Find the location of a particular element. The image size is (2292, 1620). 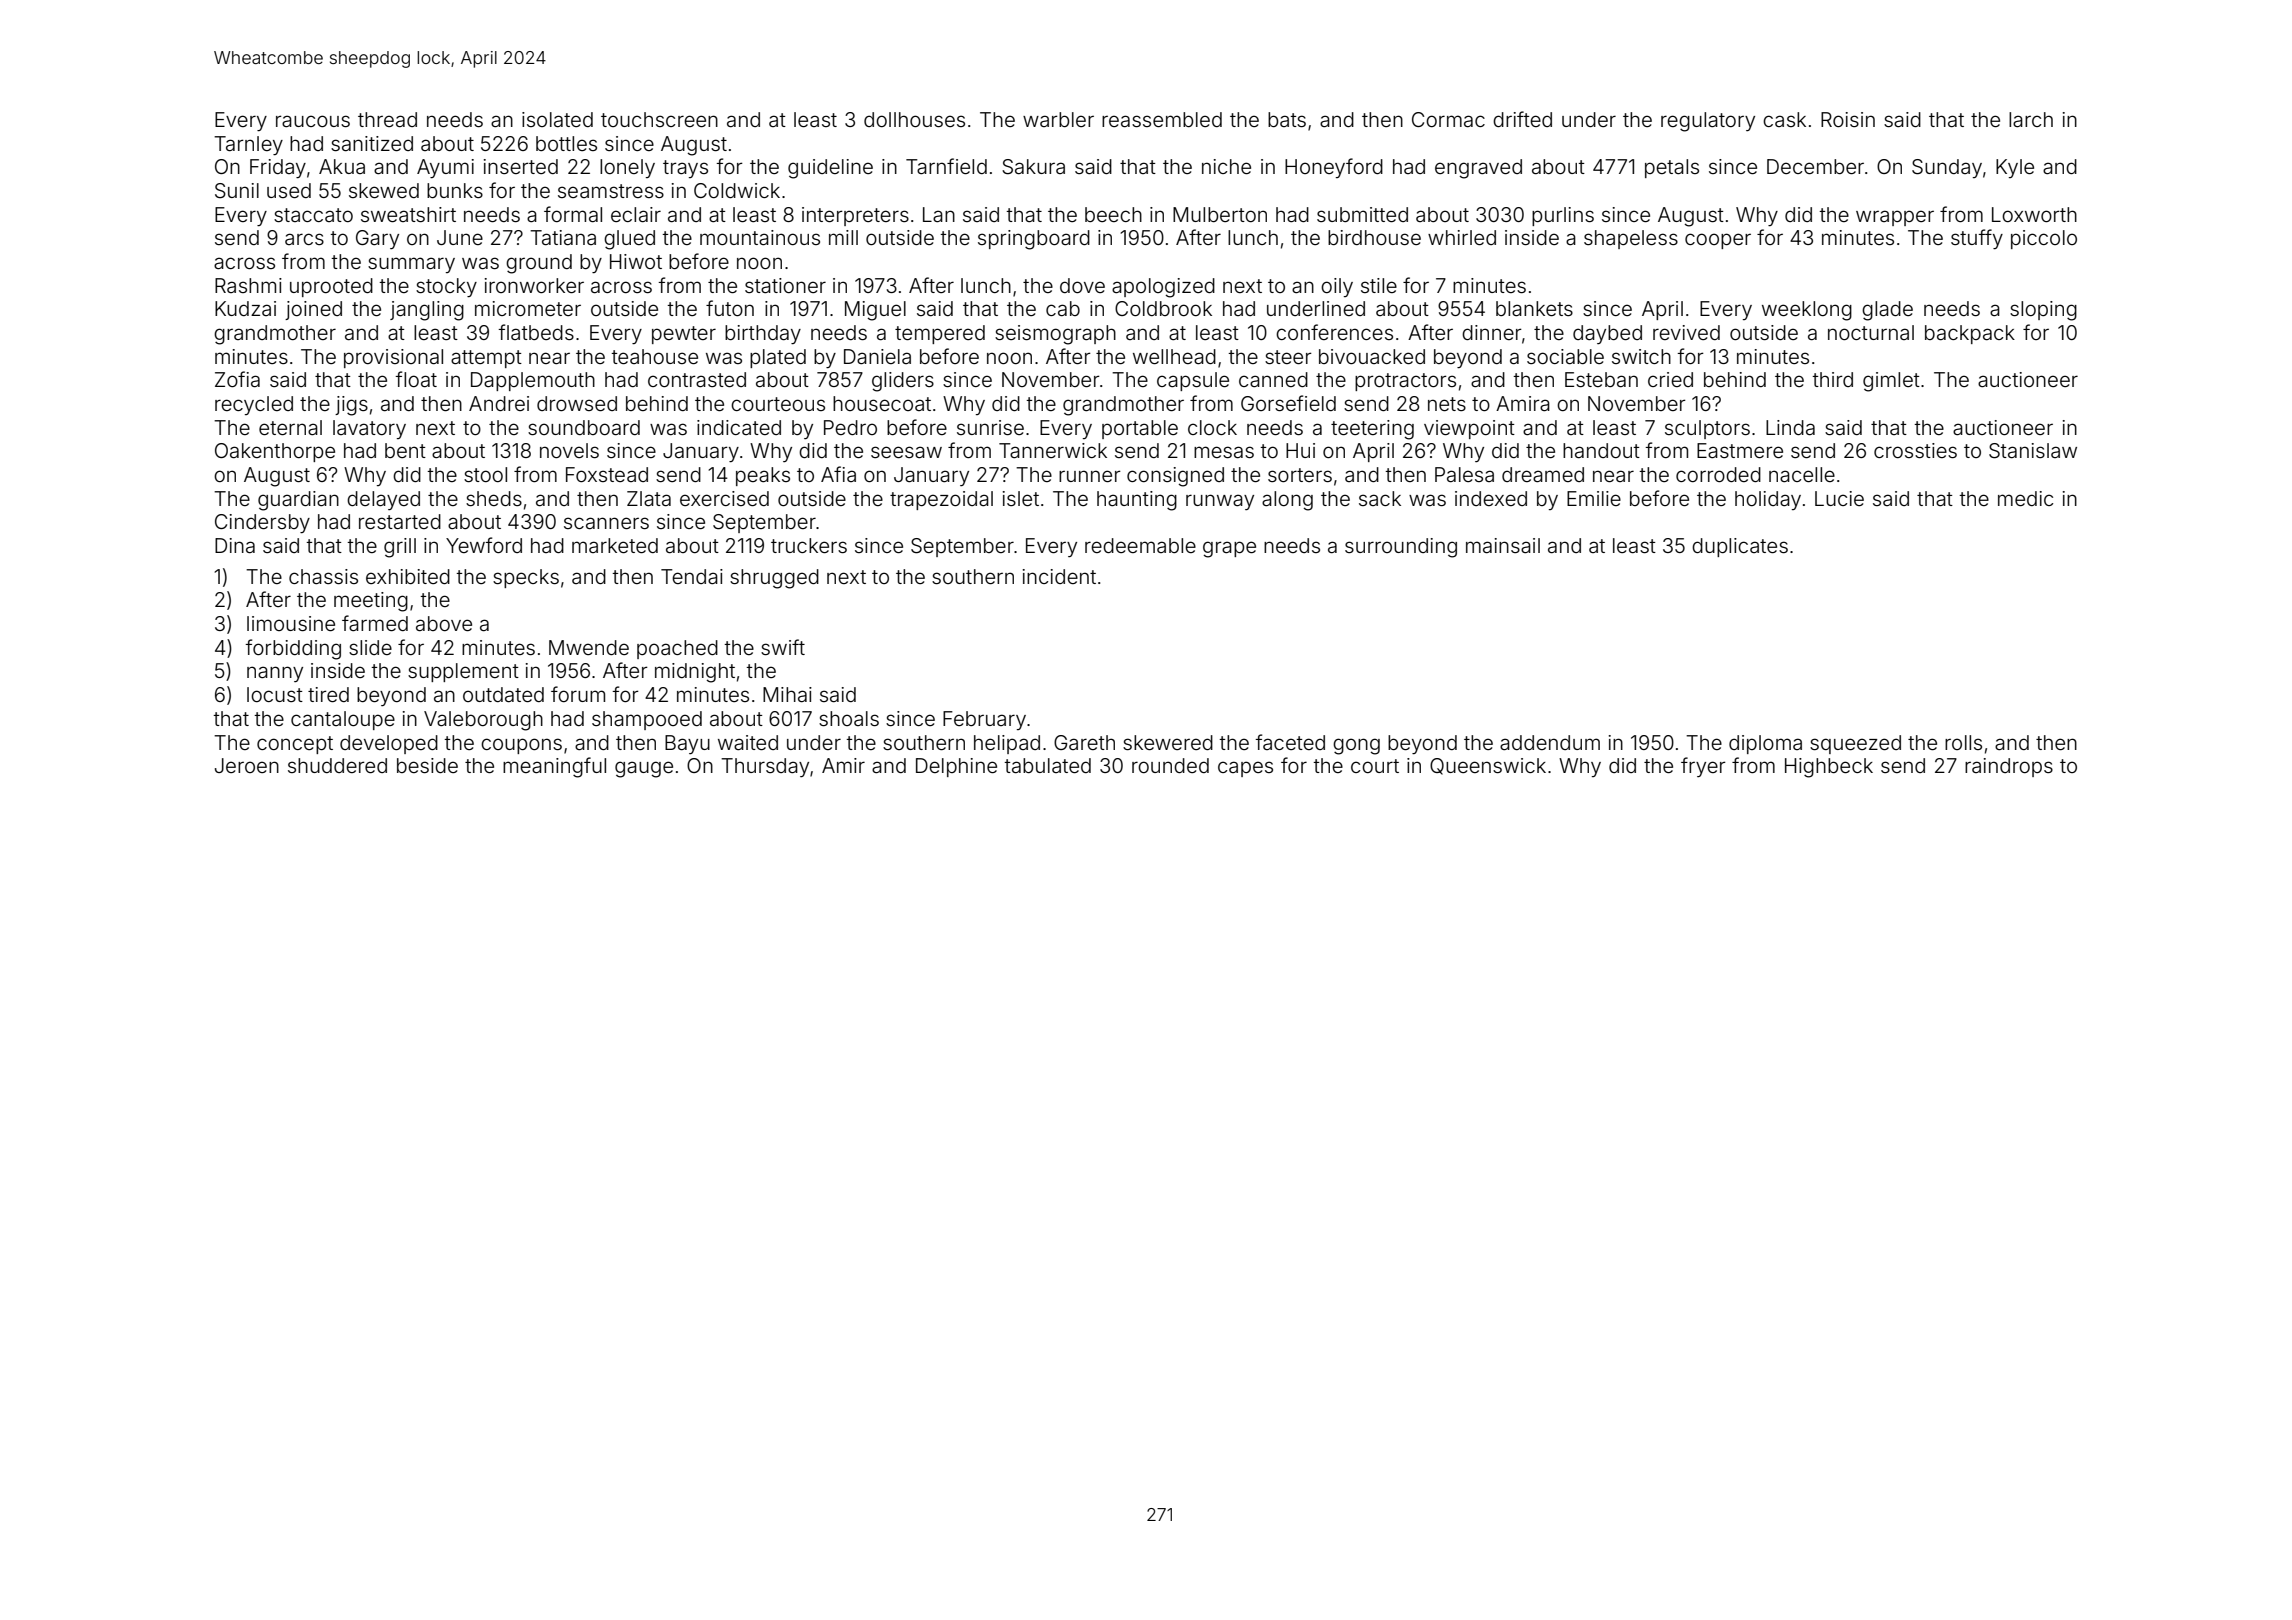

Linda is located at coordinates (1790, 427).
